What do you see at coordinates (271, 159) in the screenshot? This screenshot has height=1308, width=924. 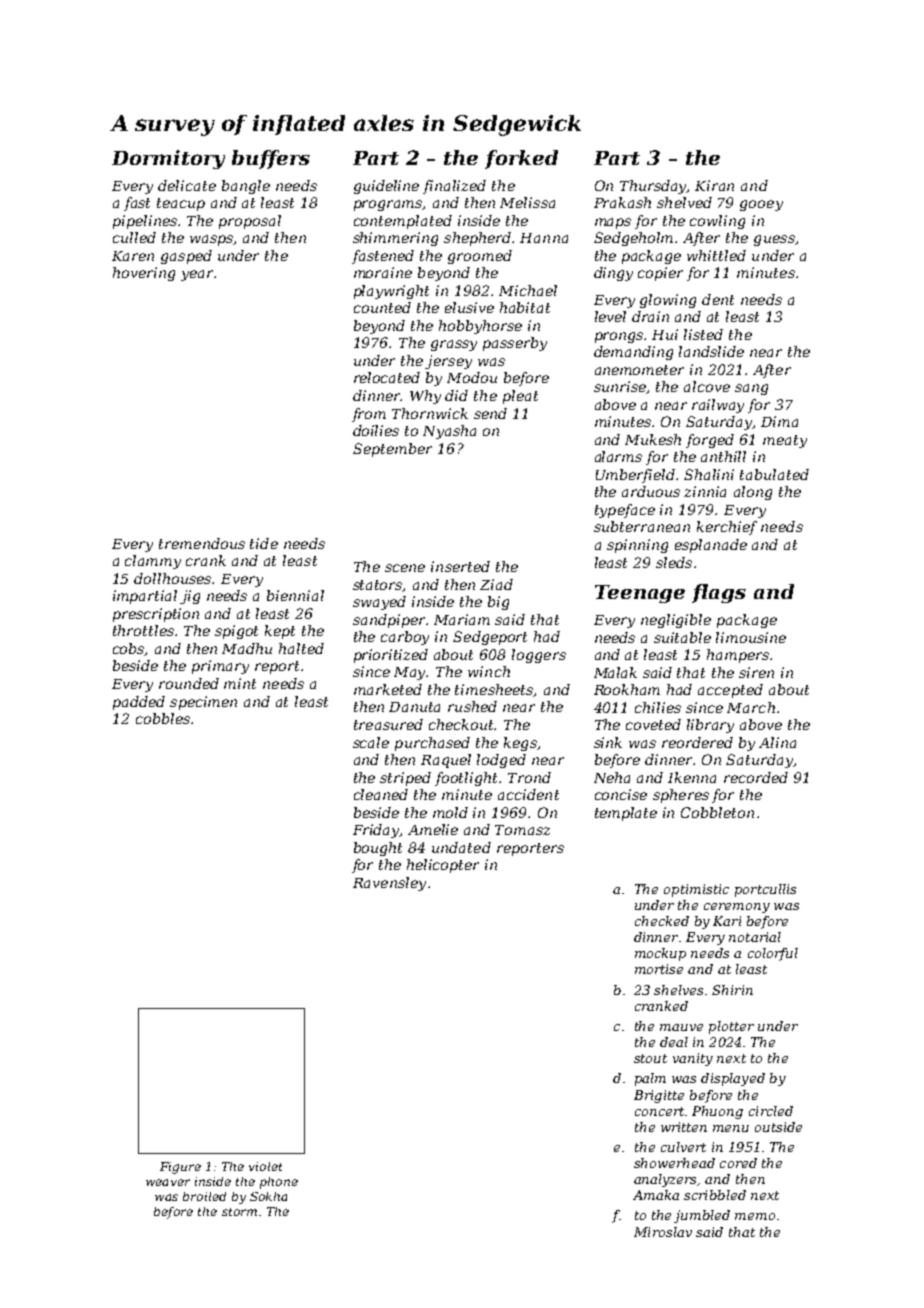 I see `buffers` at bounding box center [271, 159].
